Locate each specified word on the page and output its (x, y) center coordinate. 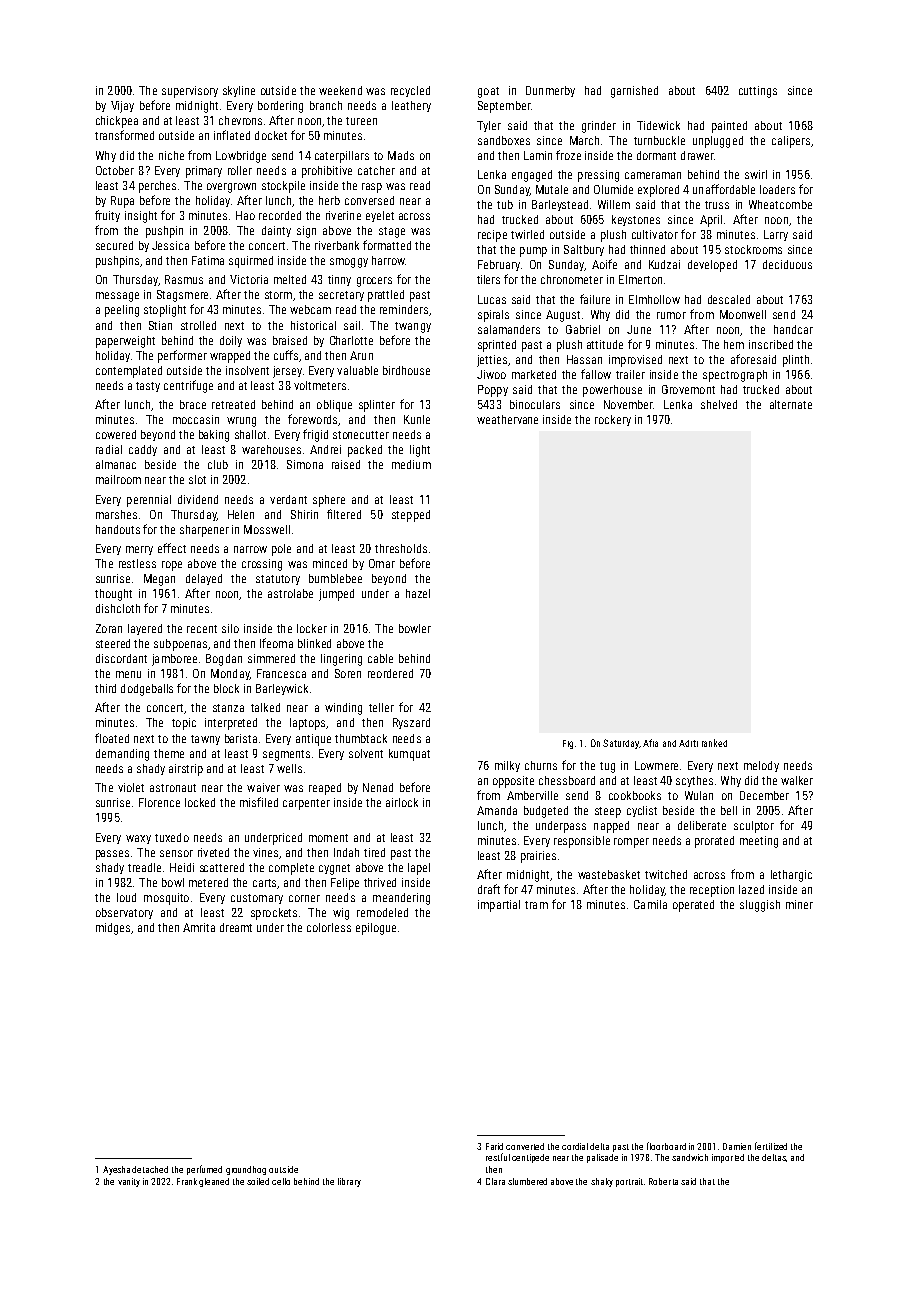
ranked (714, 743)
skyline (239, 91)
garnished (634, 92)
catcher (376, 170)
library (349, 1182)
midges (113, 929)
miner (799, 904)
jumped (336, 595)
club (218, 464)
